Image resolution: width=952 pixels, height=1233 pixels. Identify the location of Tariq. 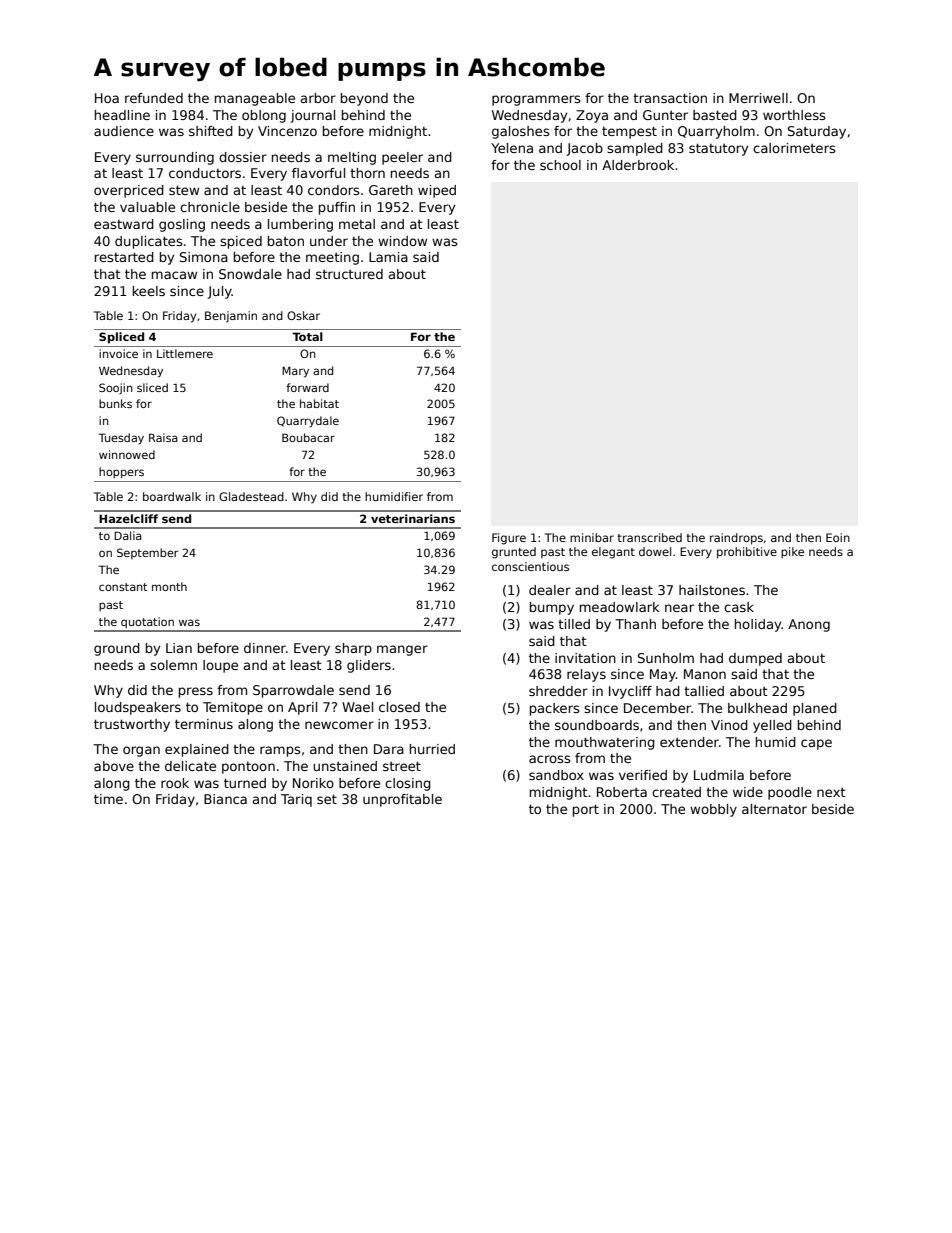
(296, 800).
